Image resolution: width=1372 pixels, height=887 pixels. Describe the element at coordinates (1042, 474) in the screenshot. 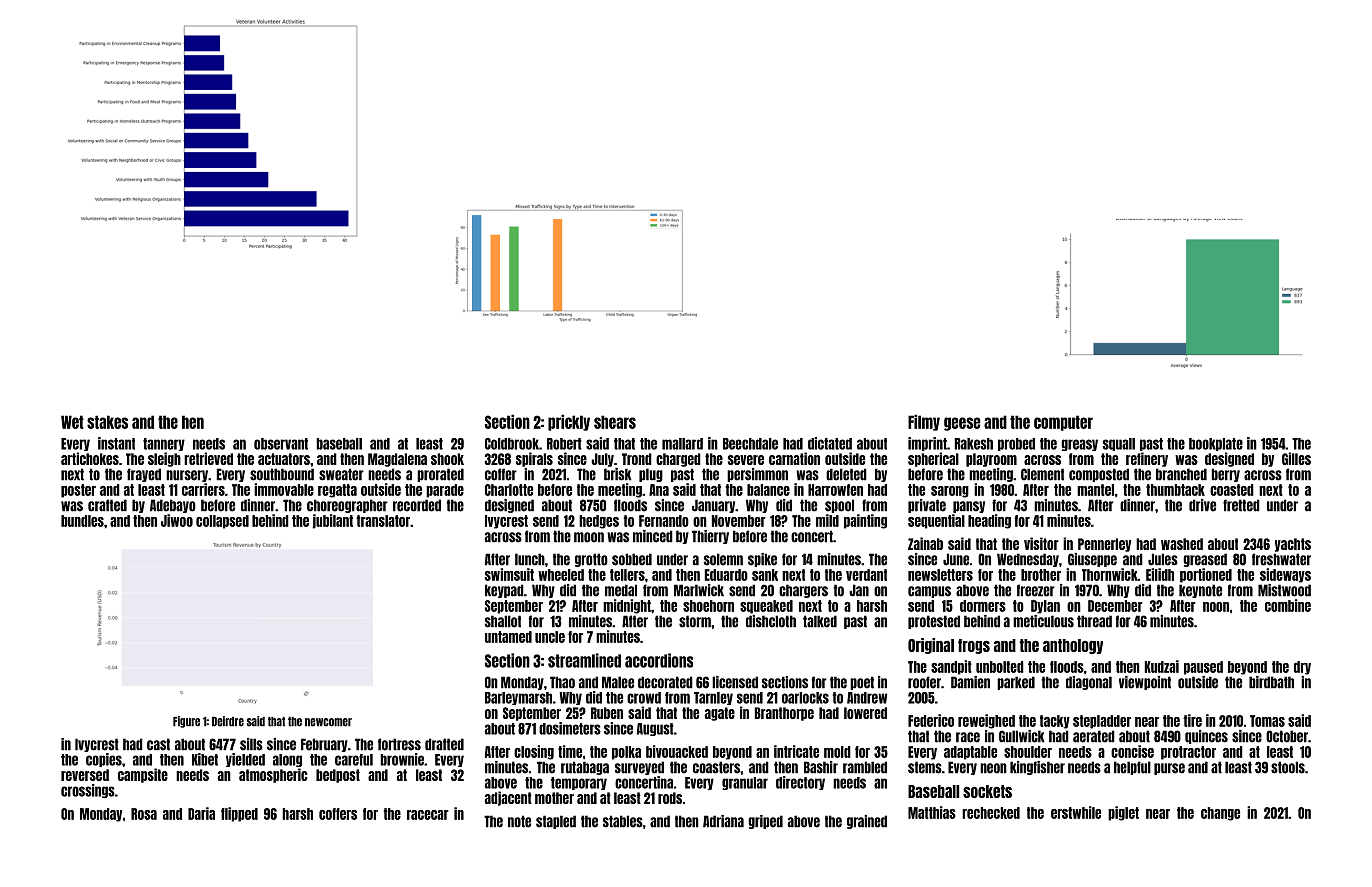

I see `Clement` at that location.
